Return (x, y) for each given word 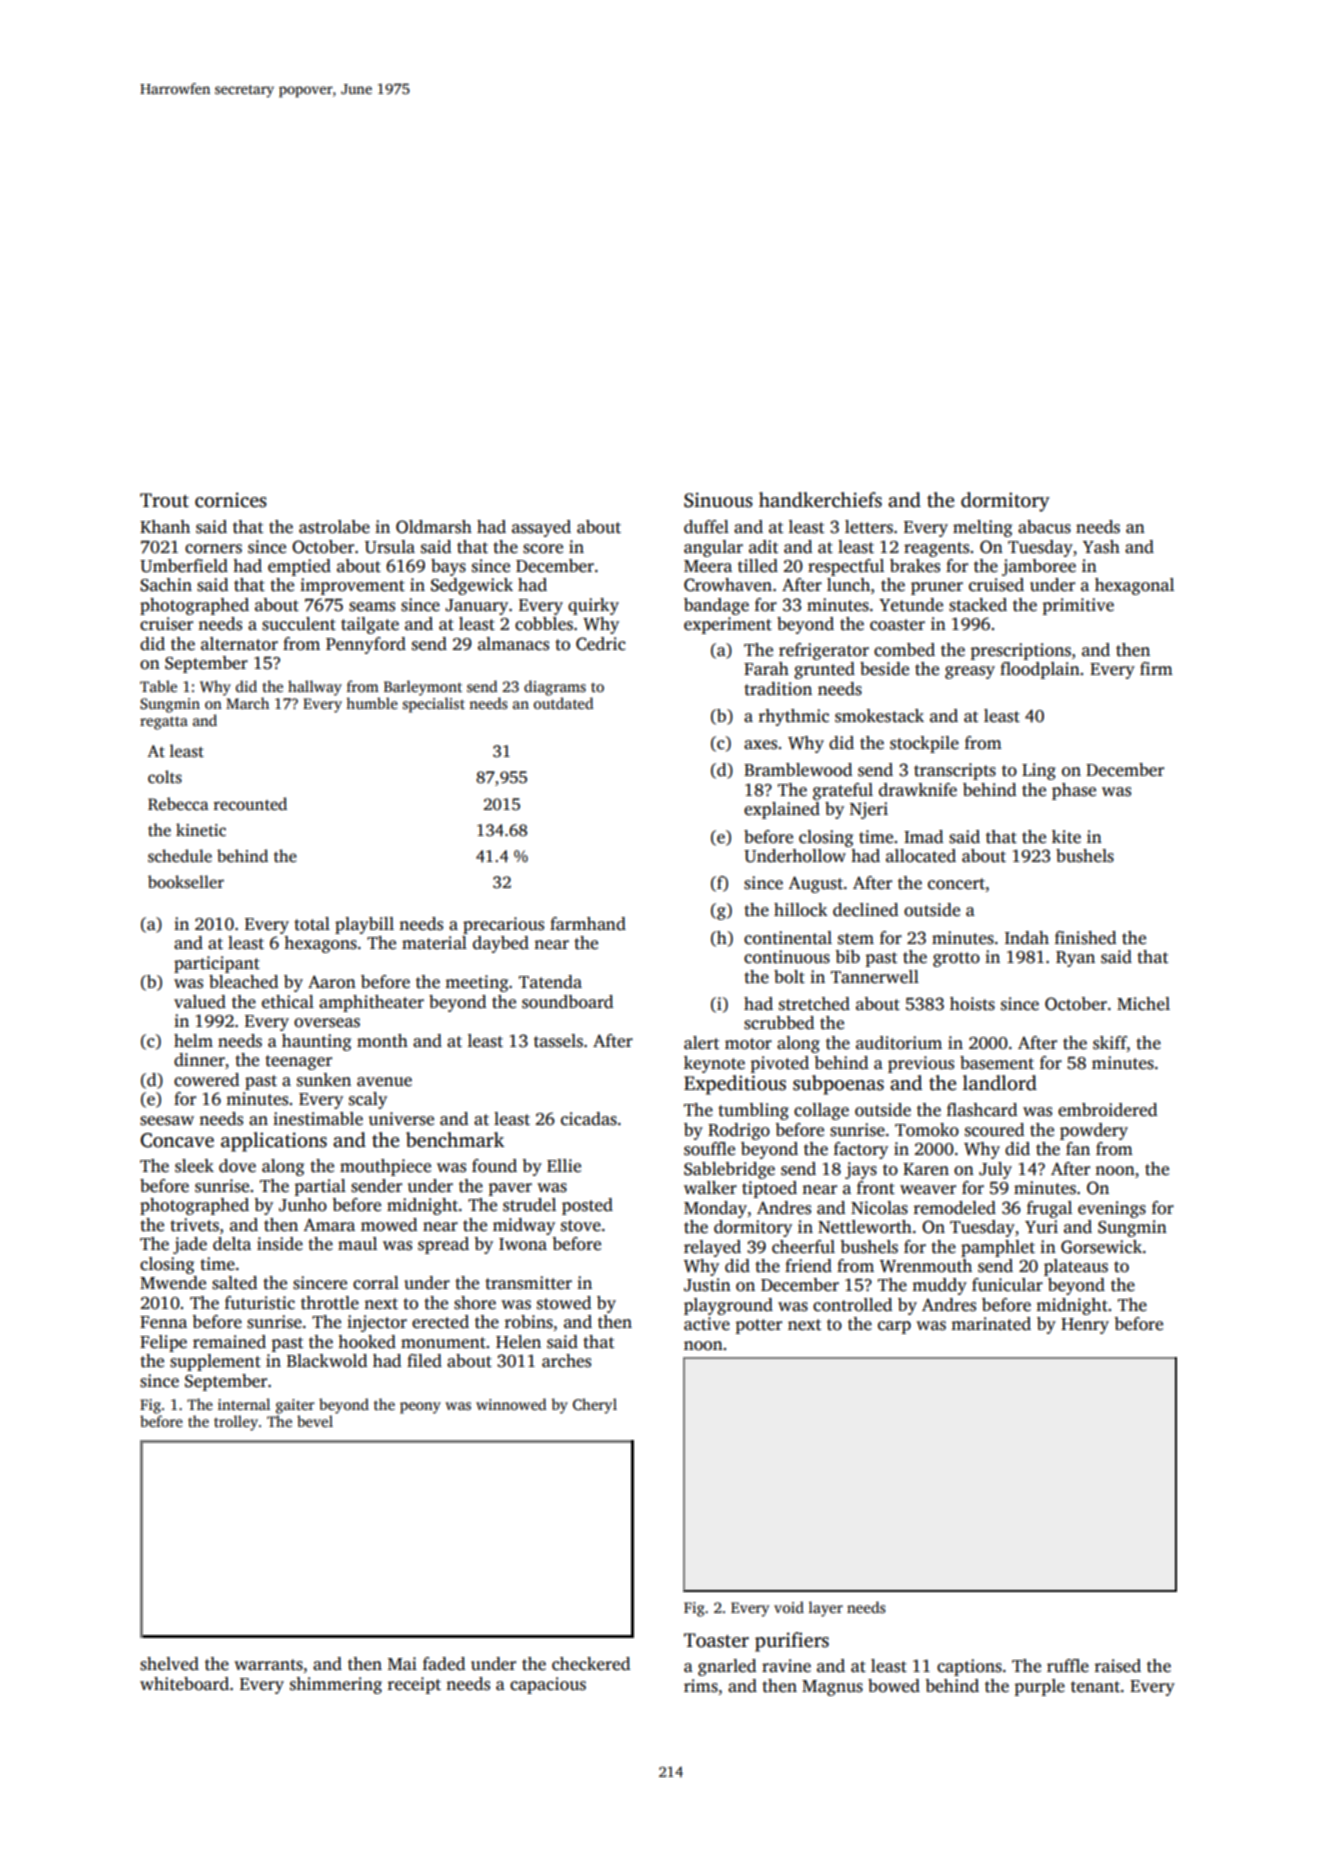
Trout (164, 500)
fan (1078, 1148)
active (707, 1324)
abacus (1044, 527)
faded (444, 1664)
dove (237, 1166)
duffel (706, 527)
